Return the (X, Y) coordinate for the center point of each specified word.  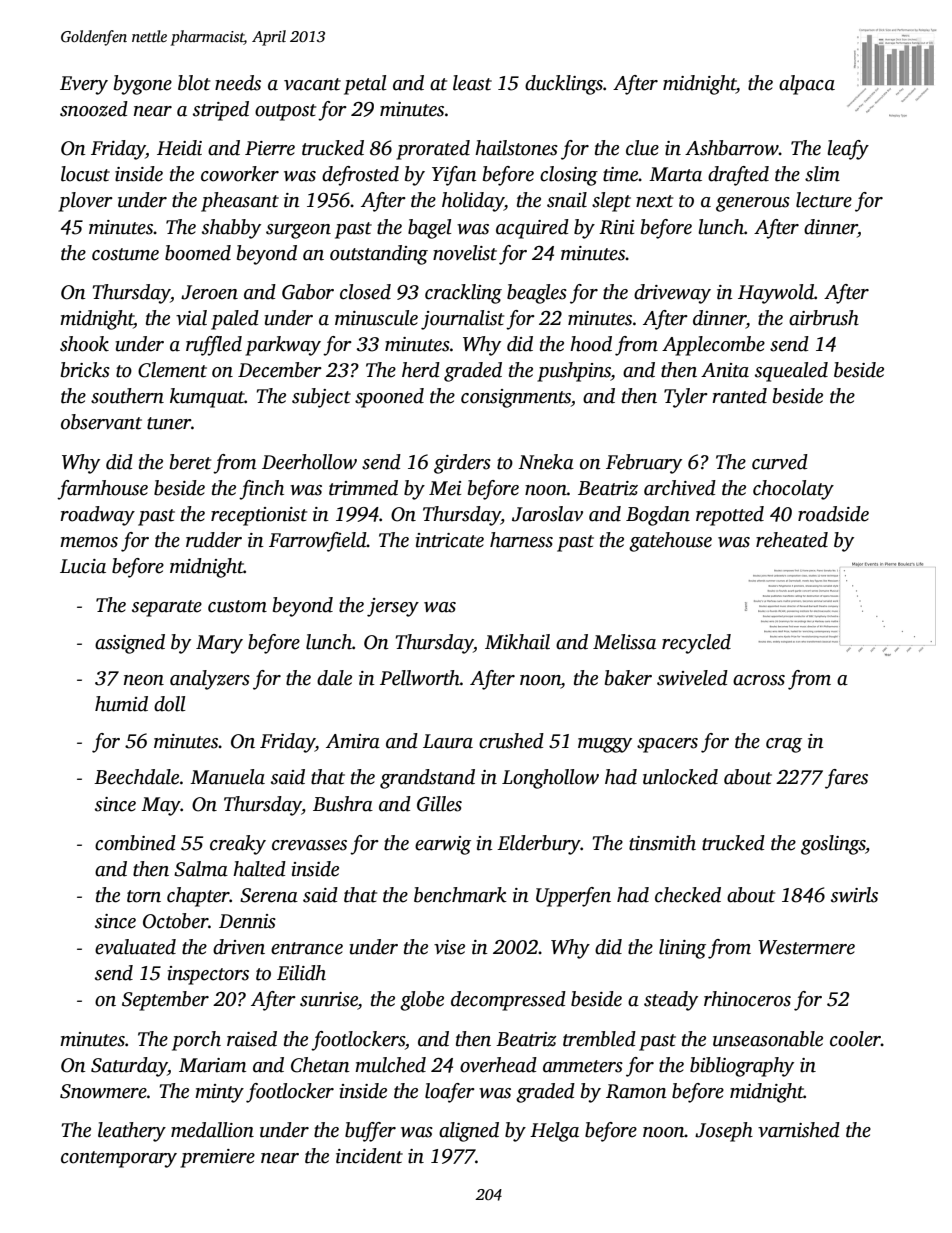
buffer (370, 1132)
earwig (443, 845)
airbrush (824, 318)
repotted (730, 516)
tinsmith (662, 843)
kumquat (207, 398)
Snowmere (103, 1091)
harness (521, 540)
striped (221, 111)
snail (567, 200)
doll (170, 704)
